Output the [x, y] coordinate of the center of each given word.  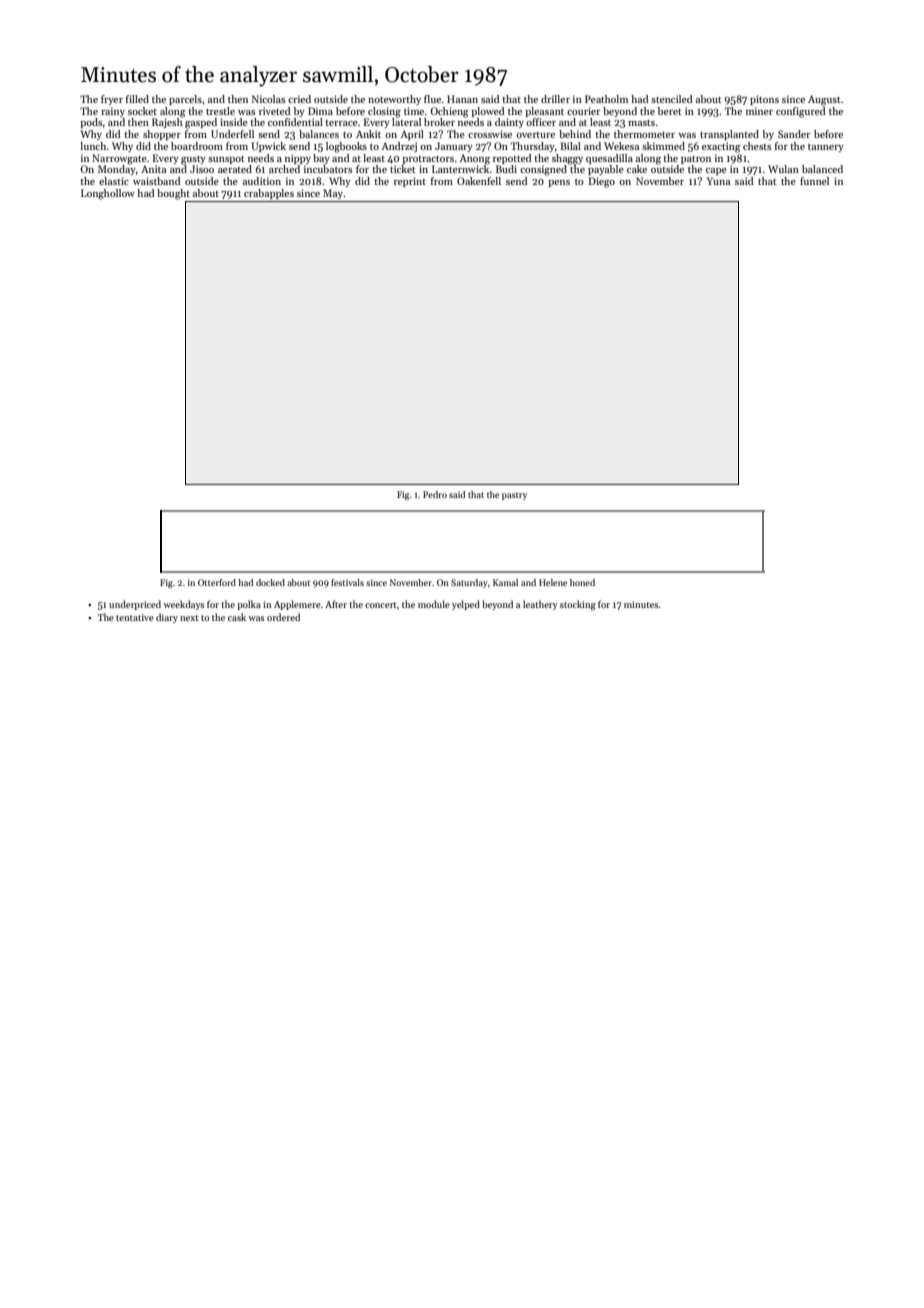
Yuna [718, 181]
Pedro [435, 494]
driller [555, 99]
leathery [540, 605]
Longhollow [108, 194]
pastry [514, 496]
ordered [283, 617]
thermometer [644, 134]
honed [582, 582]
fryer [112, 100]
